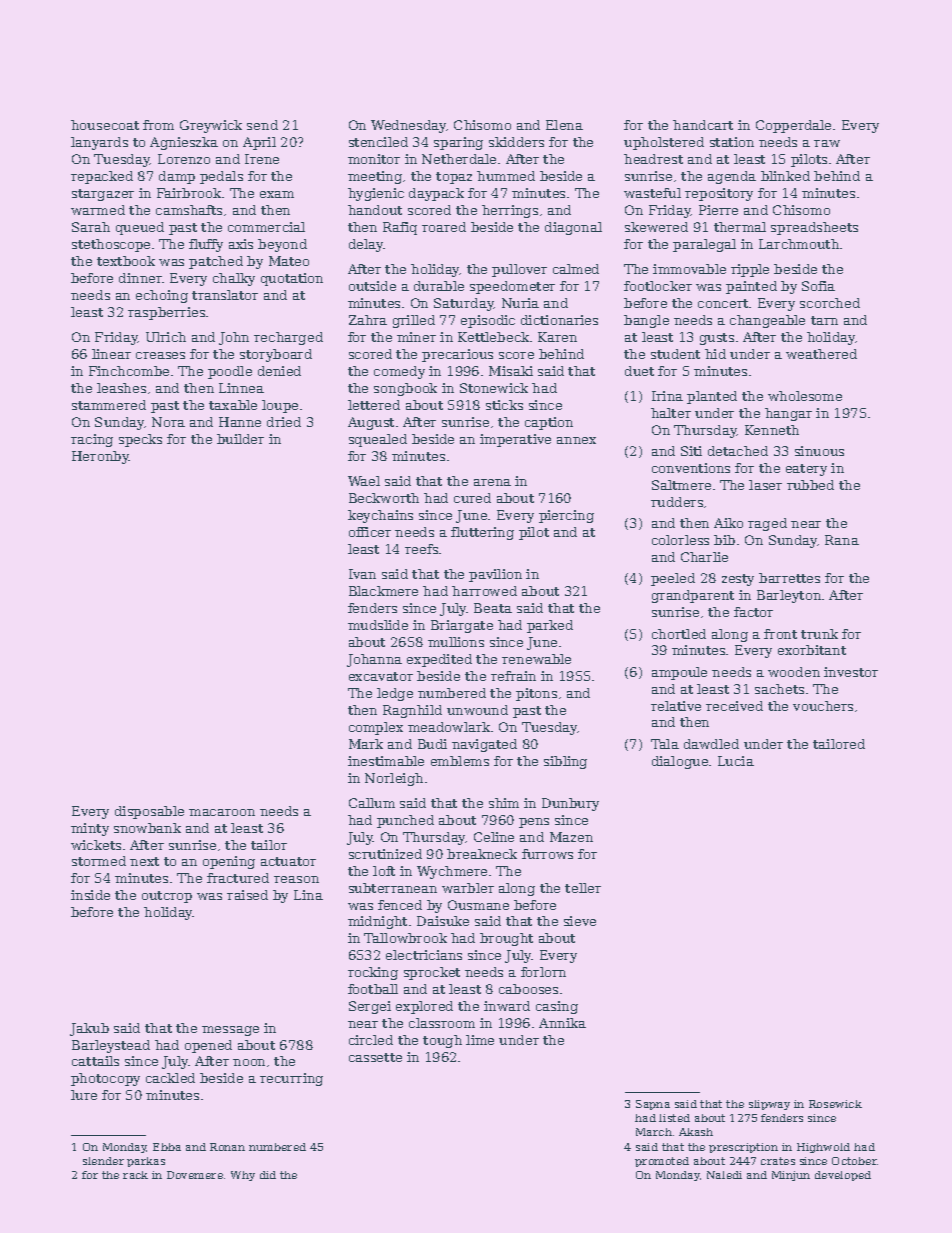 The width and height of the screenshot is (952, 1233). What do you see at coordinates (564, 125) in the screenshot?
I see `Elena` at bounding box center [564, 125].
